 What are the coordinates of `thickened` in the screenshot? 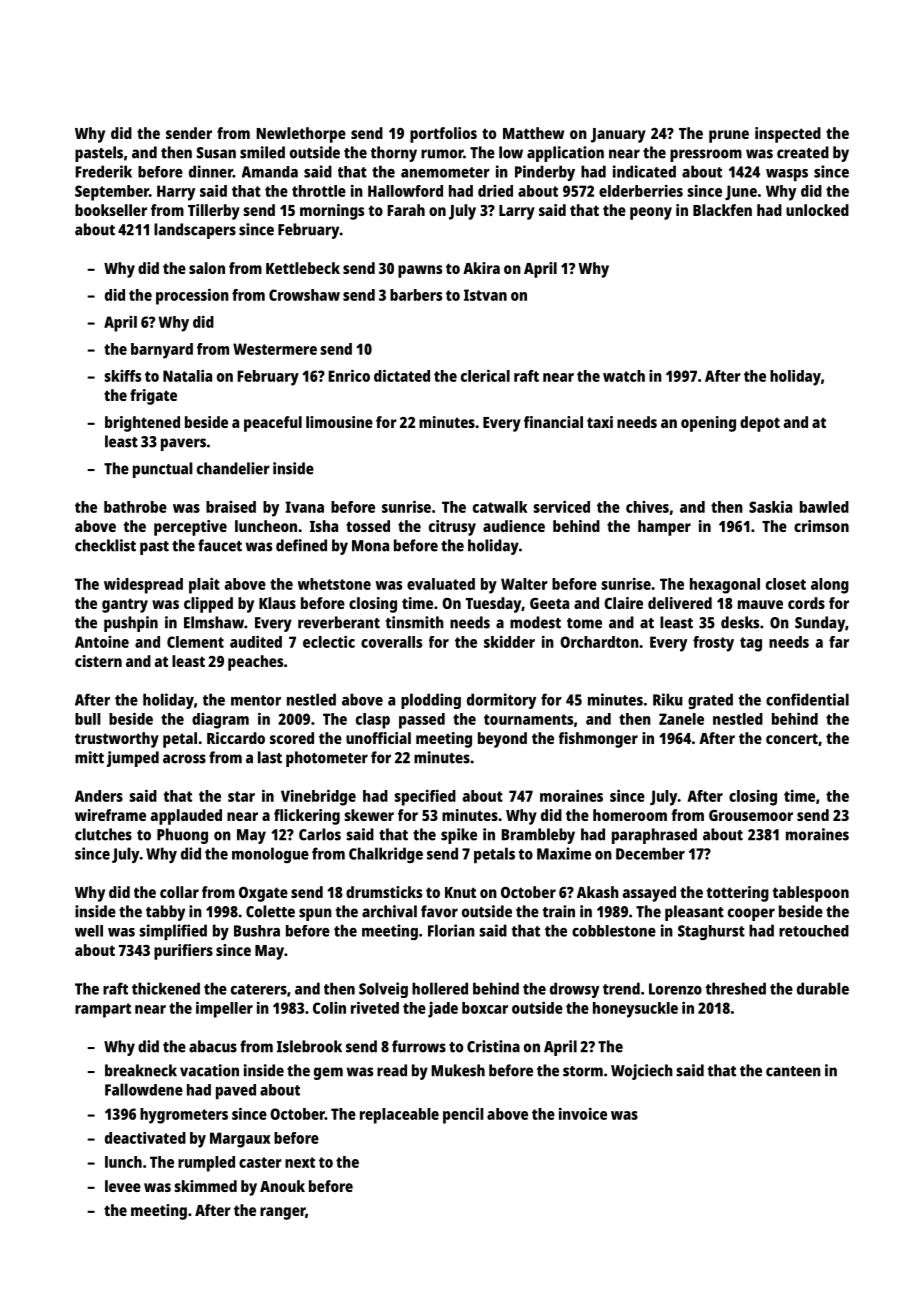 It's located at (166, 988).
